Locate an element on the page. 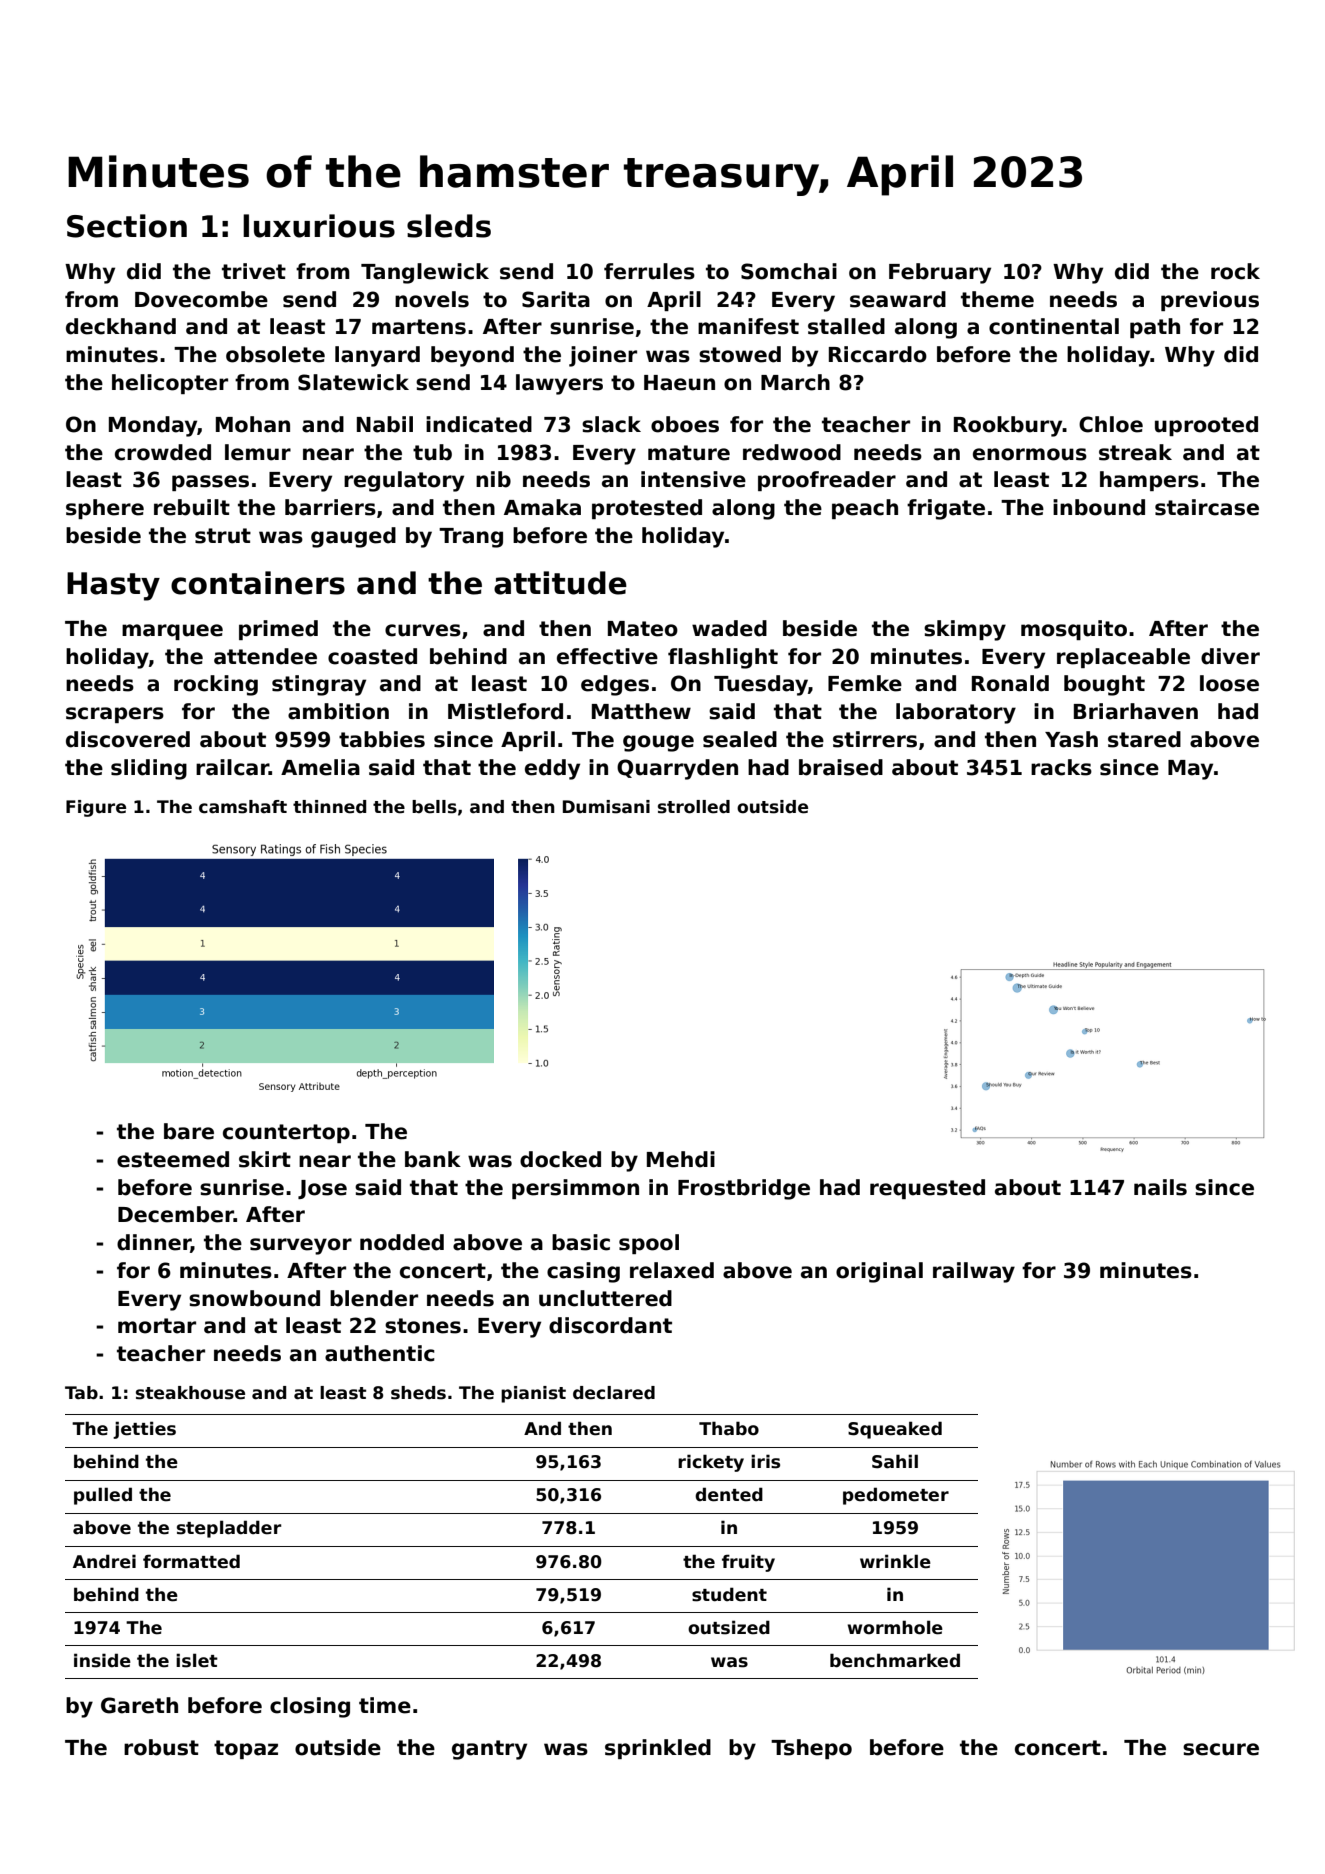 The width and height of the document is (1325, 1874). secure is located at coordinates (1221, 1749).
